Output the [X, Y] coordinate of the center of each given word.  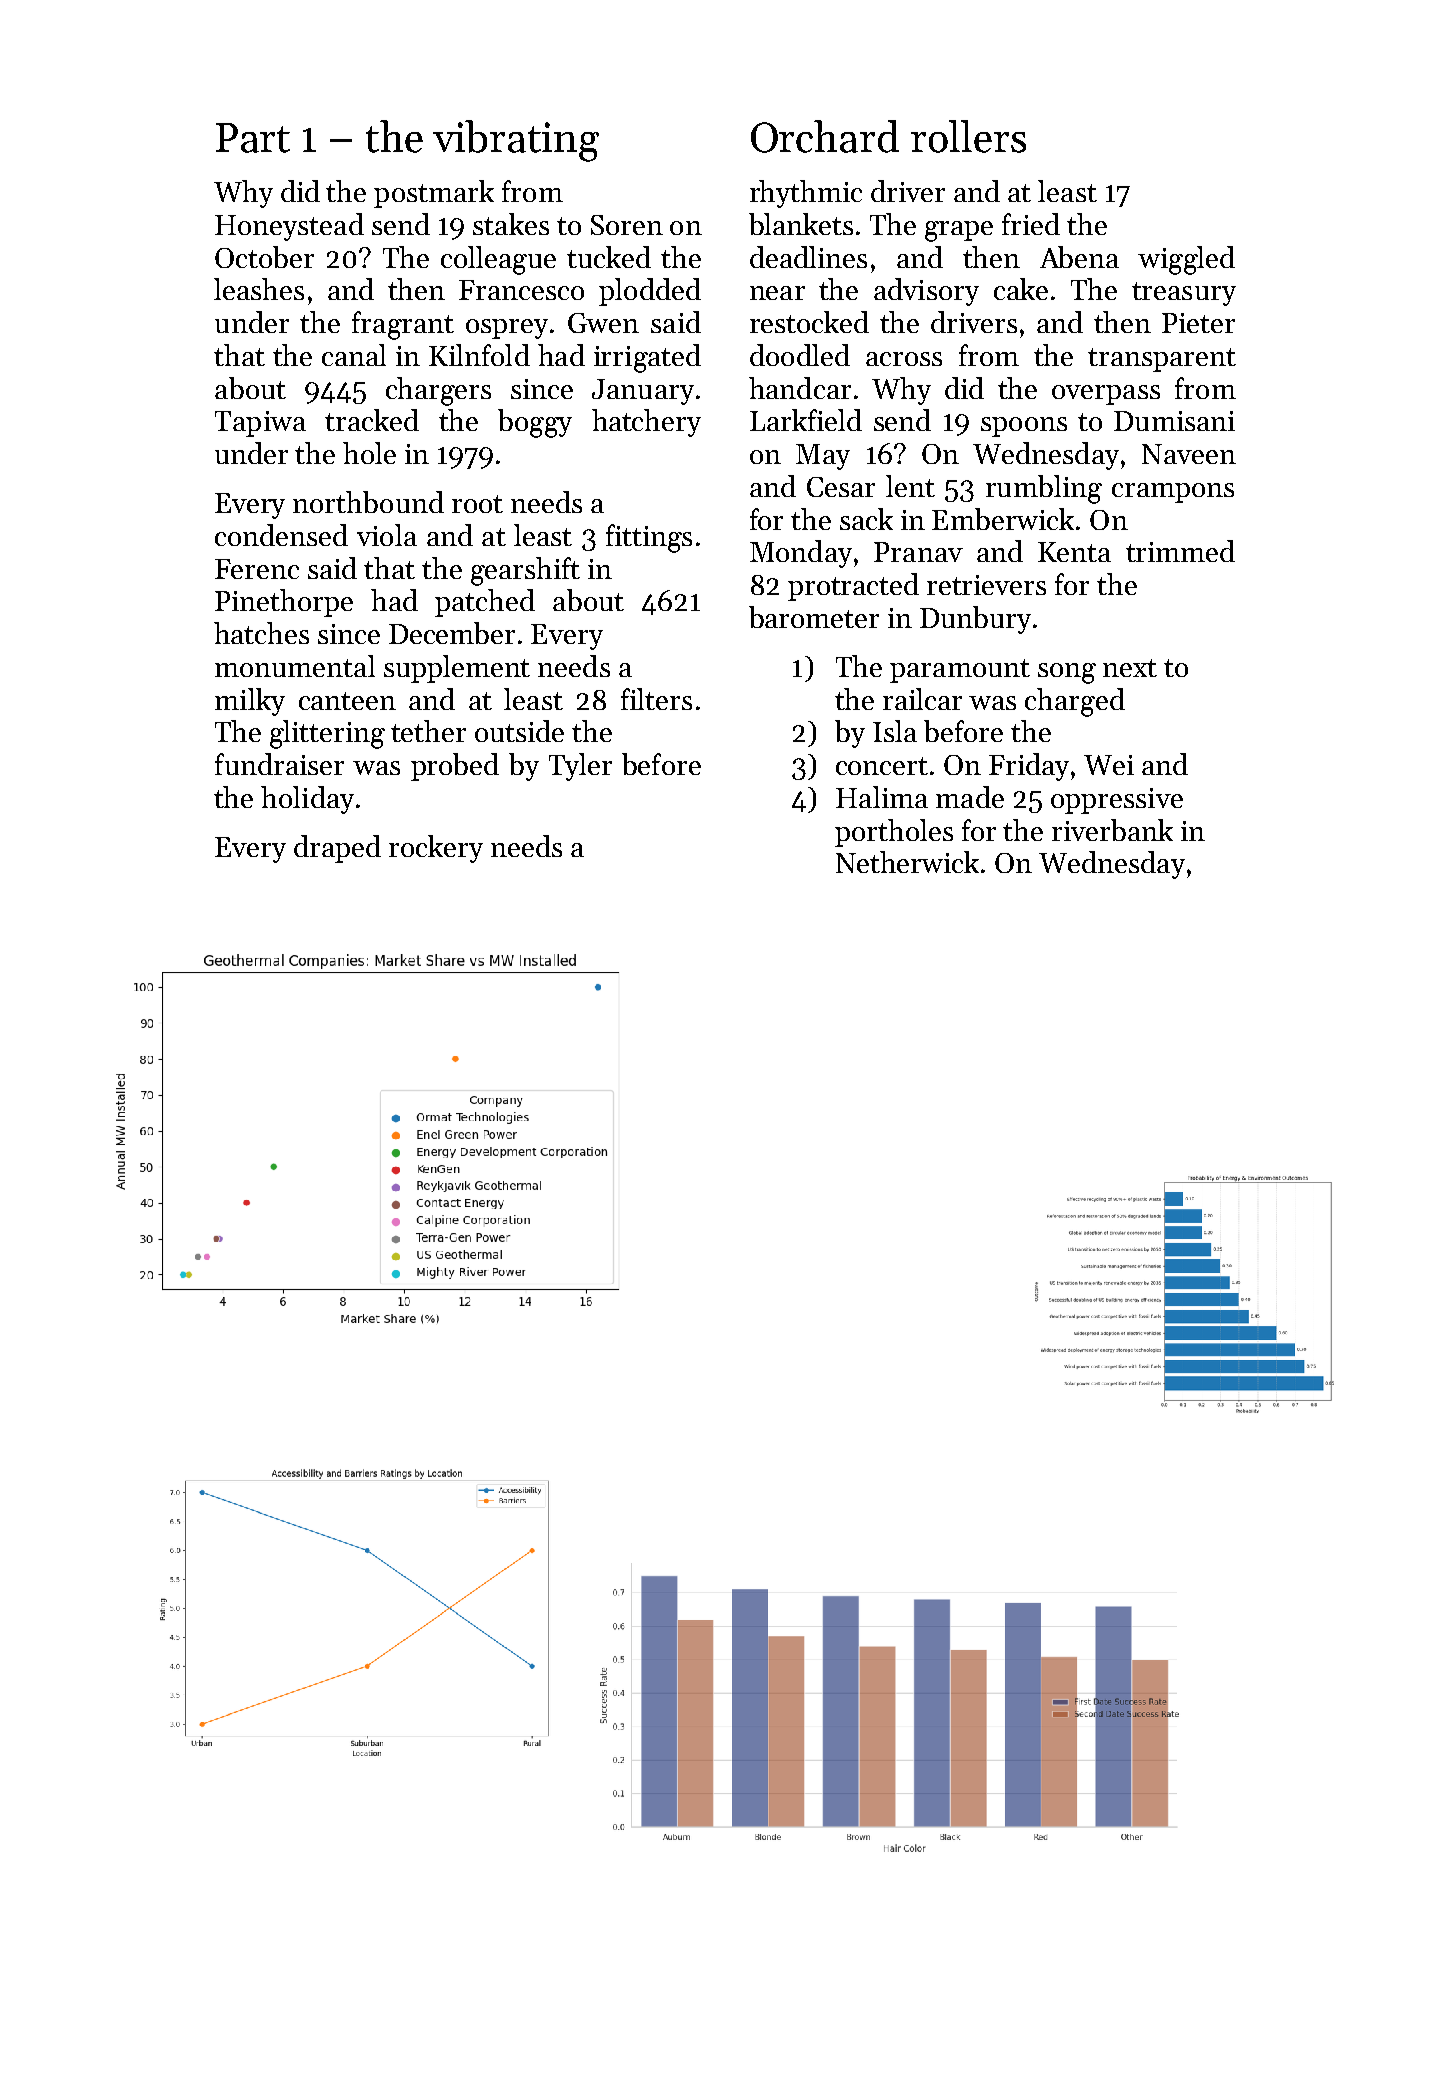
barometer [814, 617]
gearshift [525, 571]
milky [250, 702]
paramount [960, 671]
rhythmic [806, 194]
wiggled [1186, 260]
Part [253, 138]
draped [337, 849]
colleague [498, 260]
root [477, 504]
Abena [1079, 257]
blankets [801, 224]
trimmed [1180, 551]
